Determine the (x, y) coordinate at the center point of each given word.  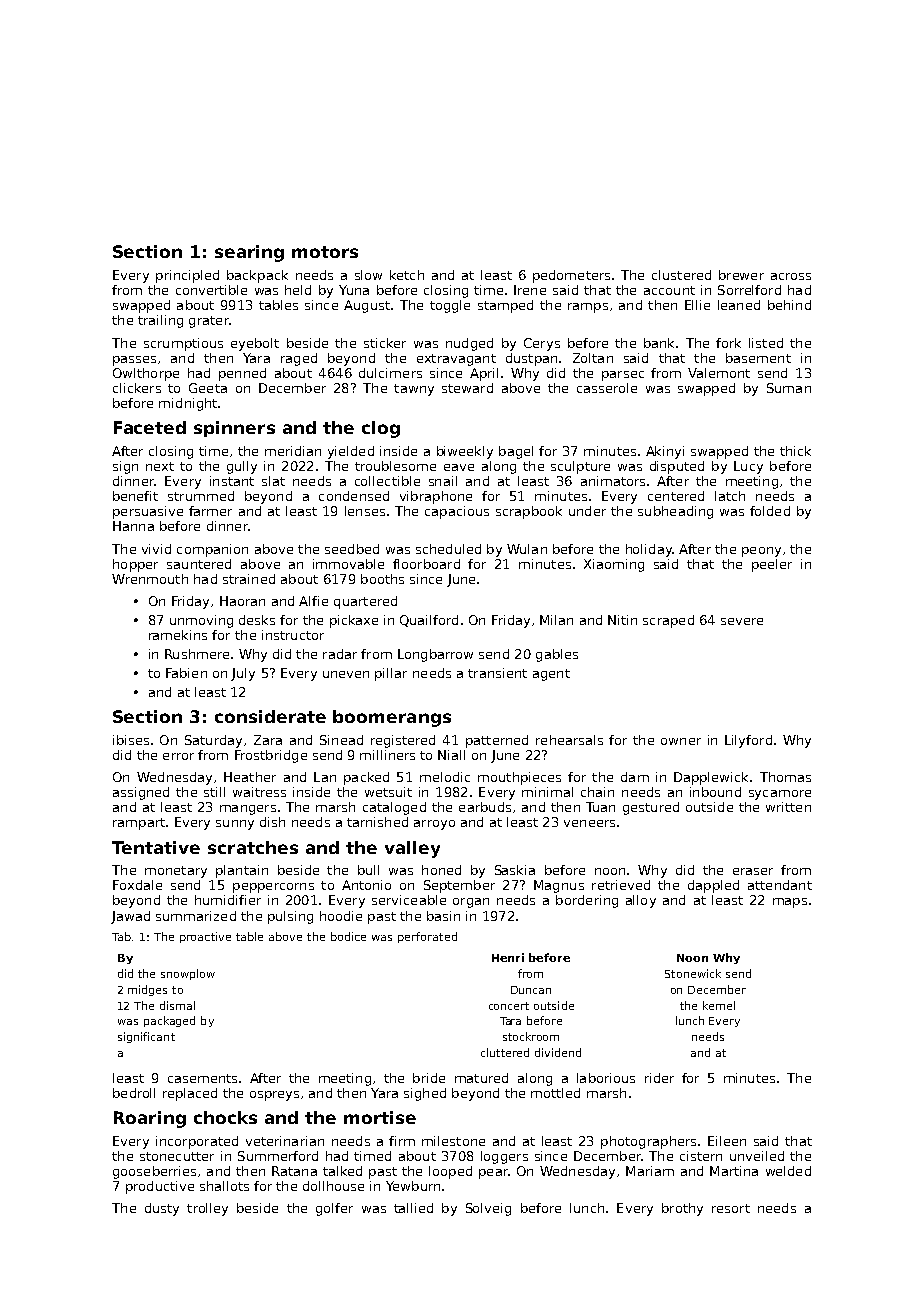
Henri (508, 957)
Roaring (150, 1119)
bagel (516, 452)
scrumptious (183, 344)
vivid (156, 549)
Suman (789, 388)
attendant (780, 885)
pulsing (290, 917)
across (791, 276)
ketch (407, 275)
